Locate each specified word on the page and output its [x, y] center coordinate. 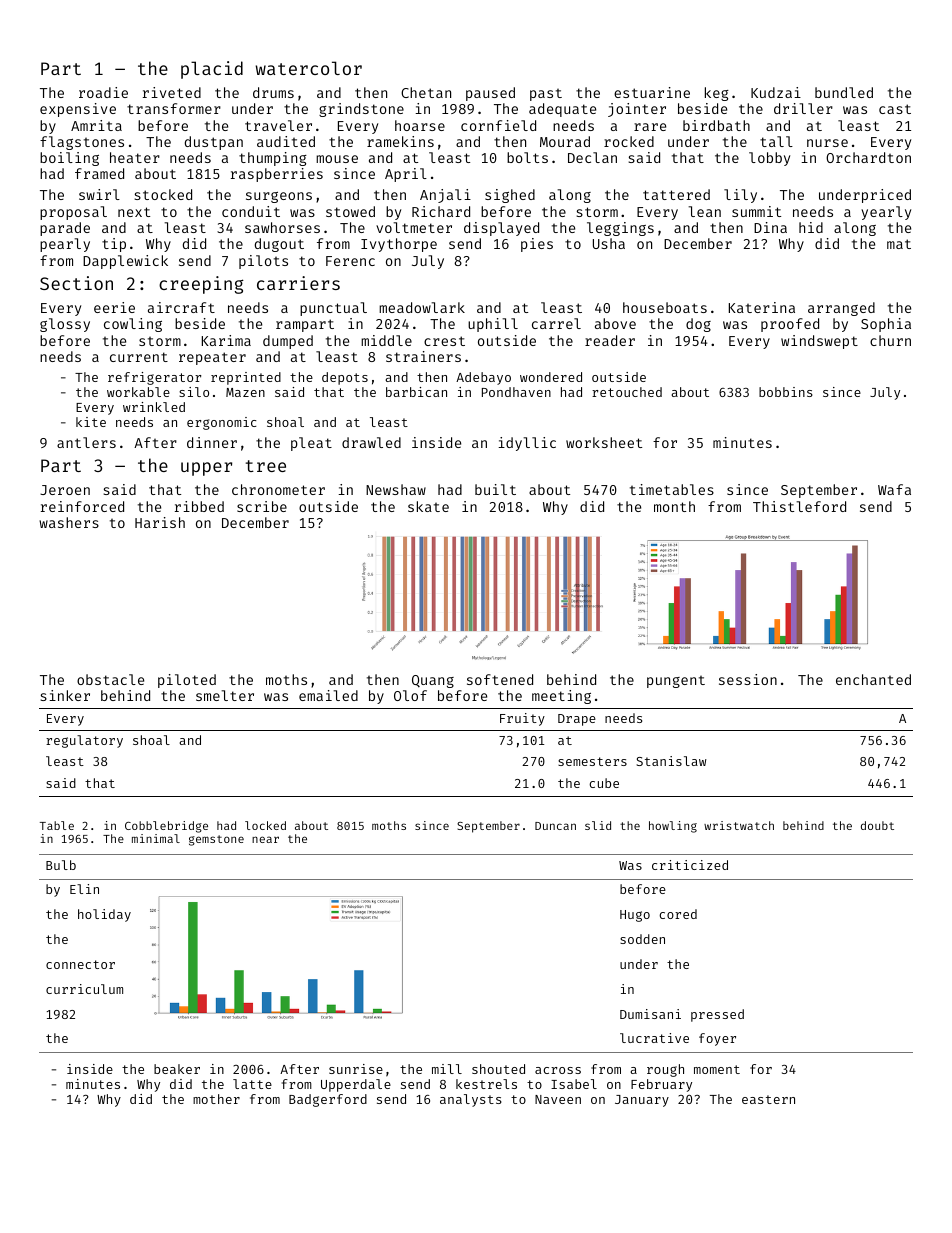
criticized [690, 865]
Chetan [426, 92]
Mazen [245, 392]
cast [895, 109]
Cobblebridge [166, 827]
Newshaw [396, 489]
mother [216, 1099]
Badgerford [328, 1100]
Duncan [555, 826]
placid [212, 70]
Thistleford [799, 506]
